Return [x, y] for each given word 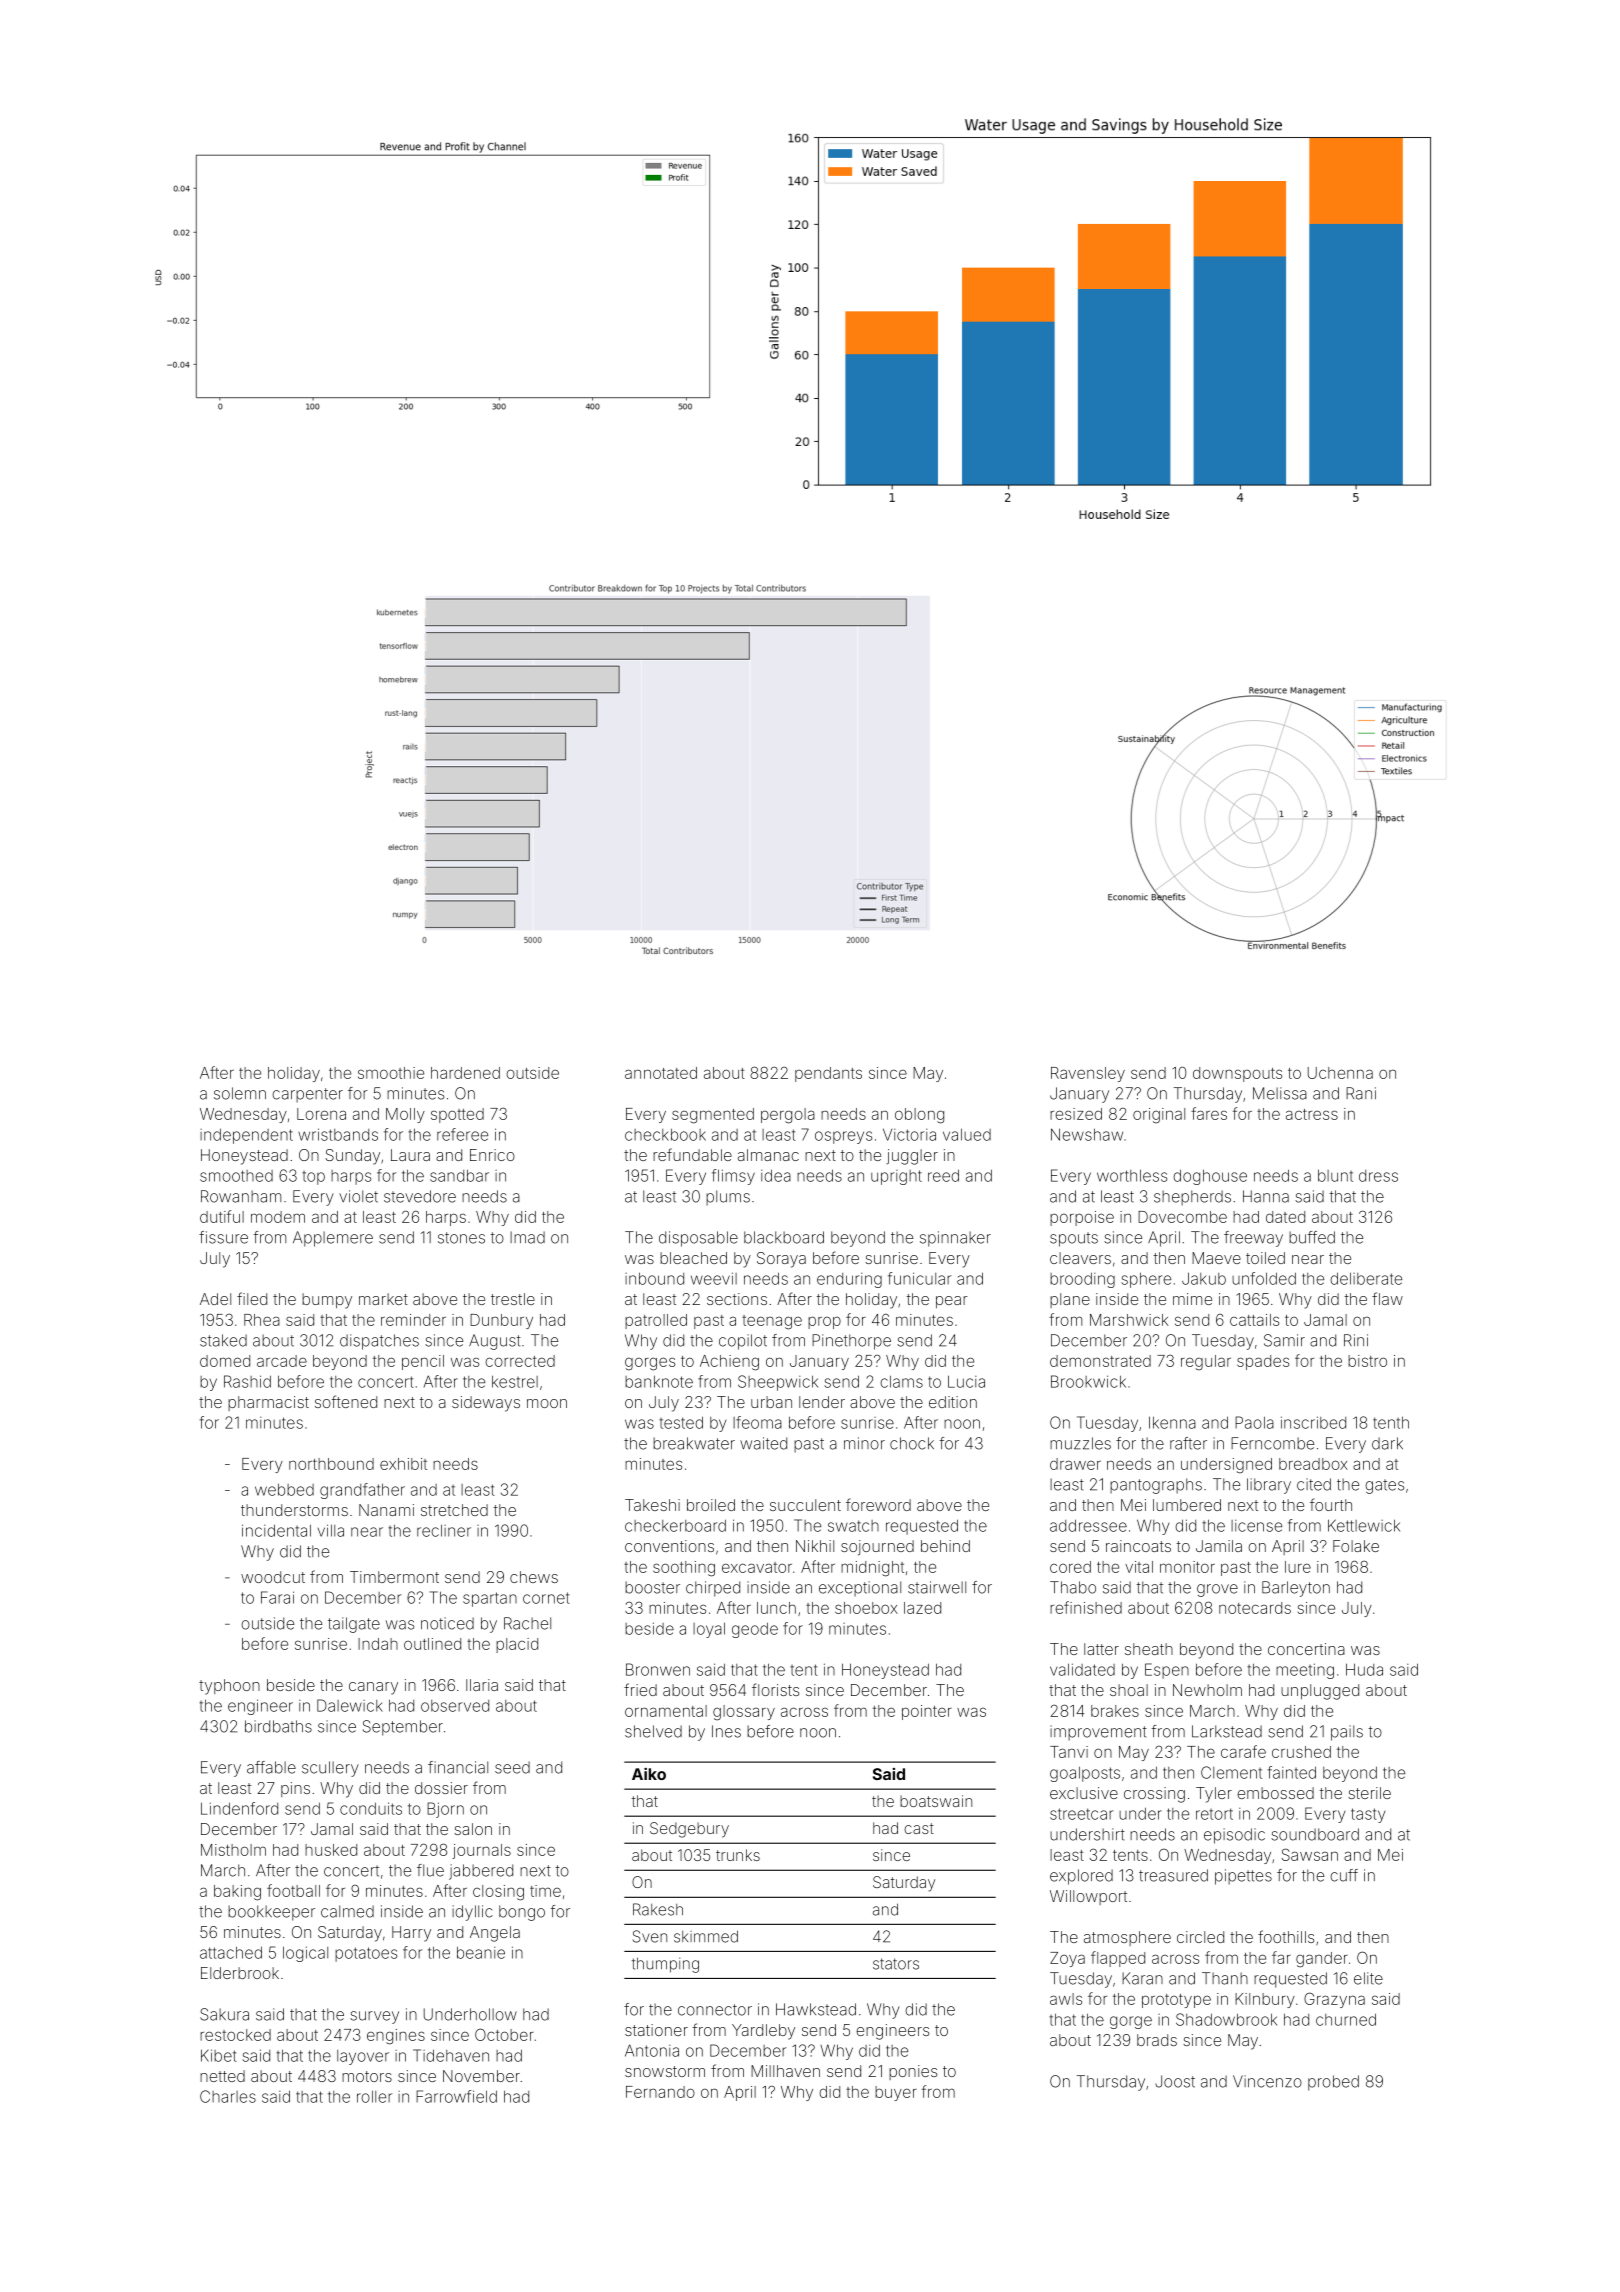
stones [461, 1238]
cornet [546, 1598]
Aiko [649, 1773]
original [1159, 1116]
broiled [711, 1505]
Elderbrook [240, 1973]
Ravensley [1088, 1074]
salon [473, 1829]
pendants [828, 1074]
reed [943, 1175]
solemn [240, 1093]
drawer [1075, 1464]
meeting [1305, 1671]
